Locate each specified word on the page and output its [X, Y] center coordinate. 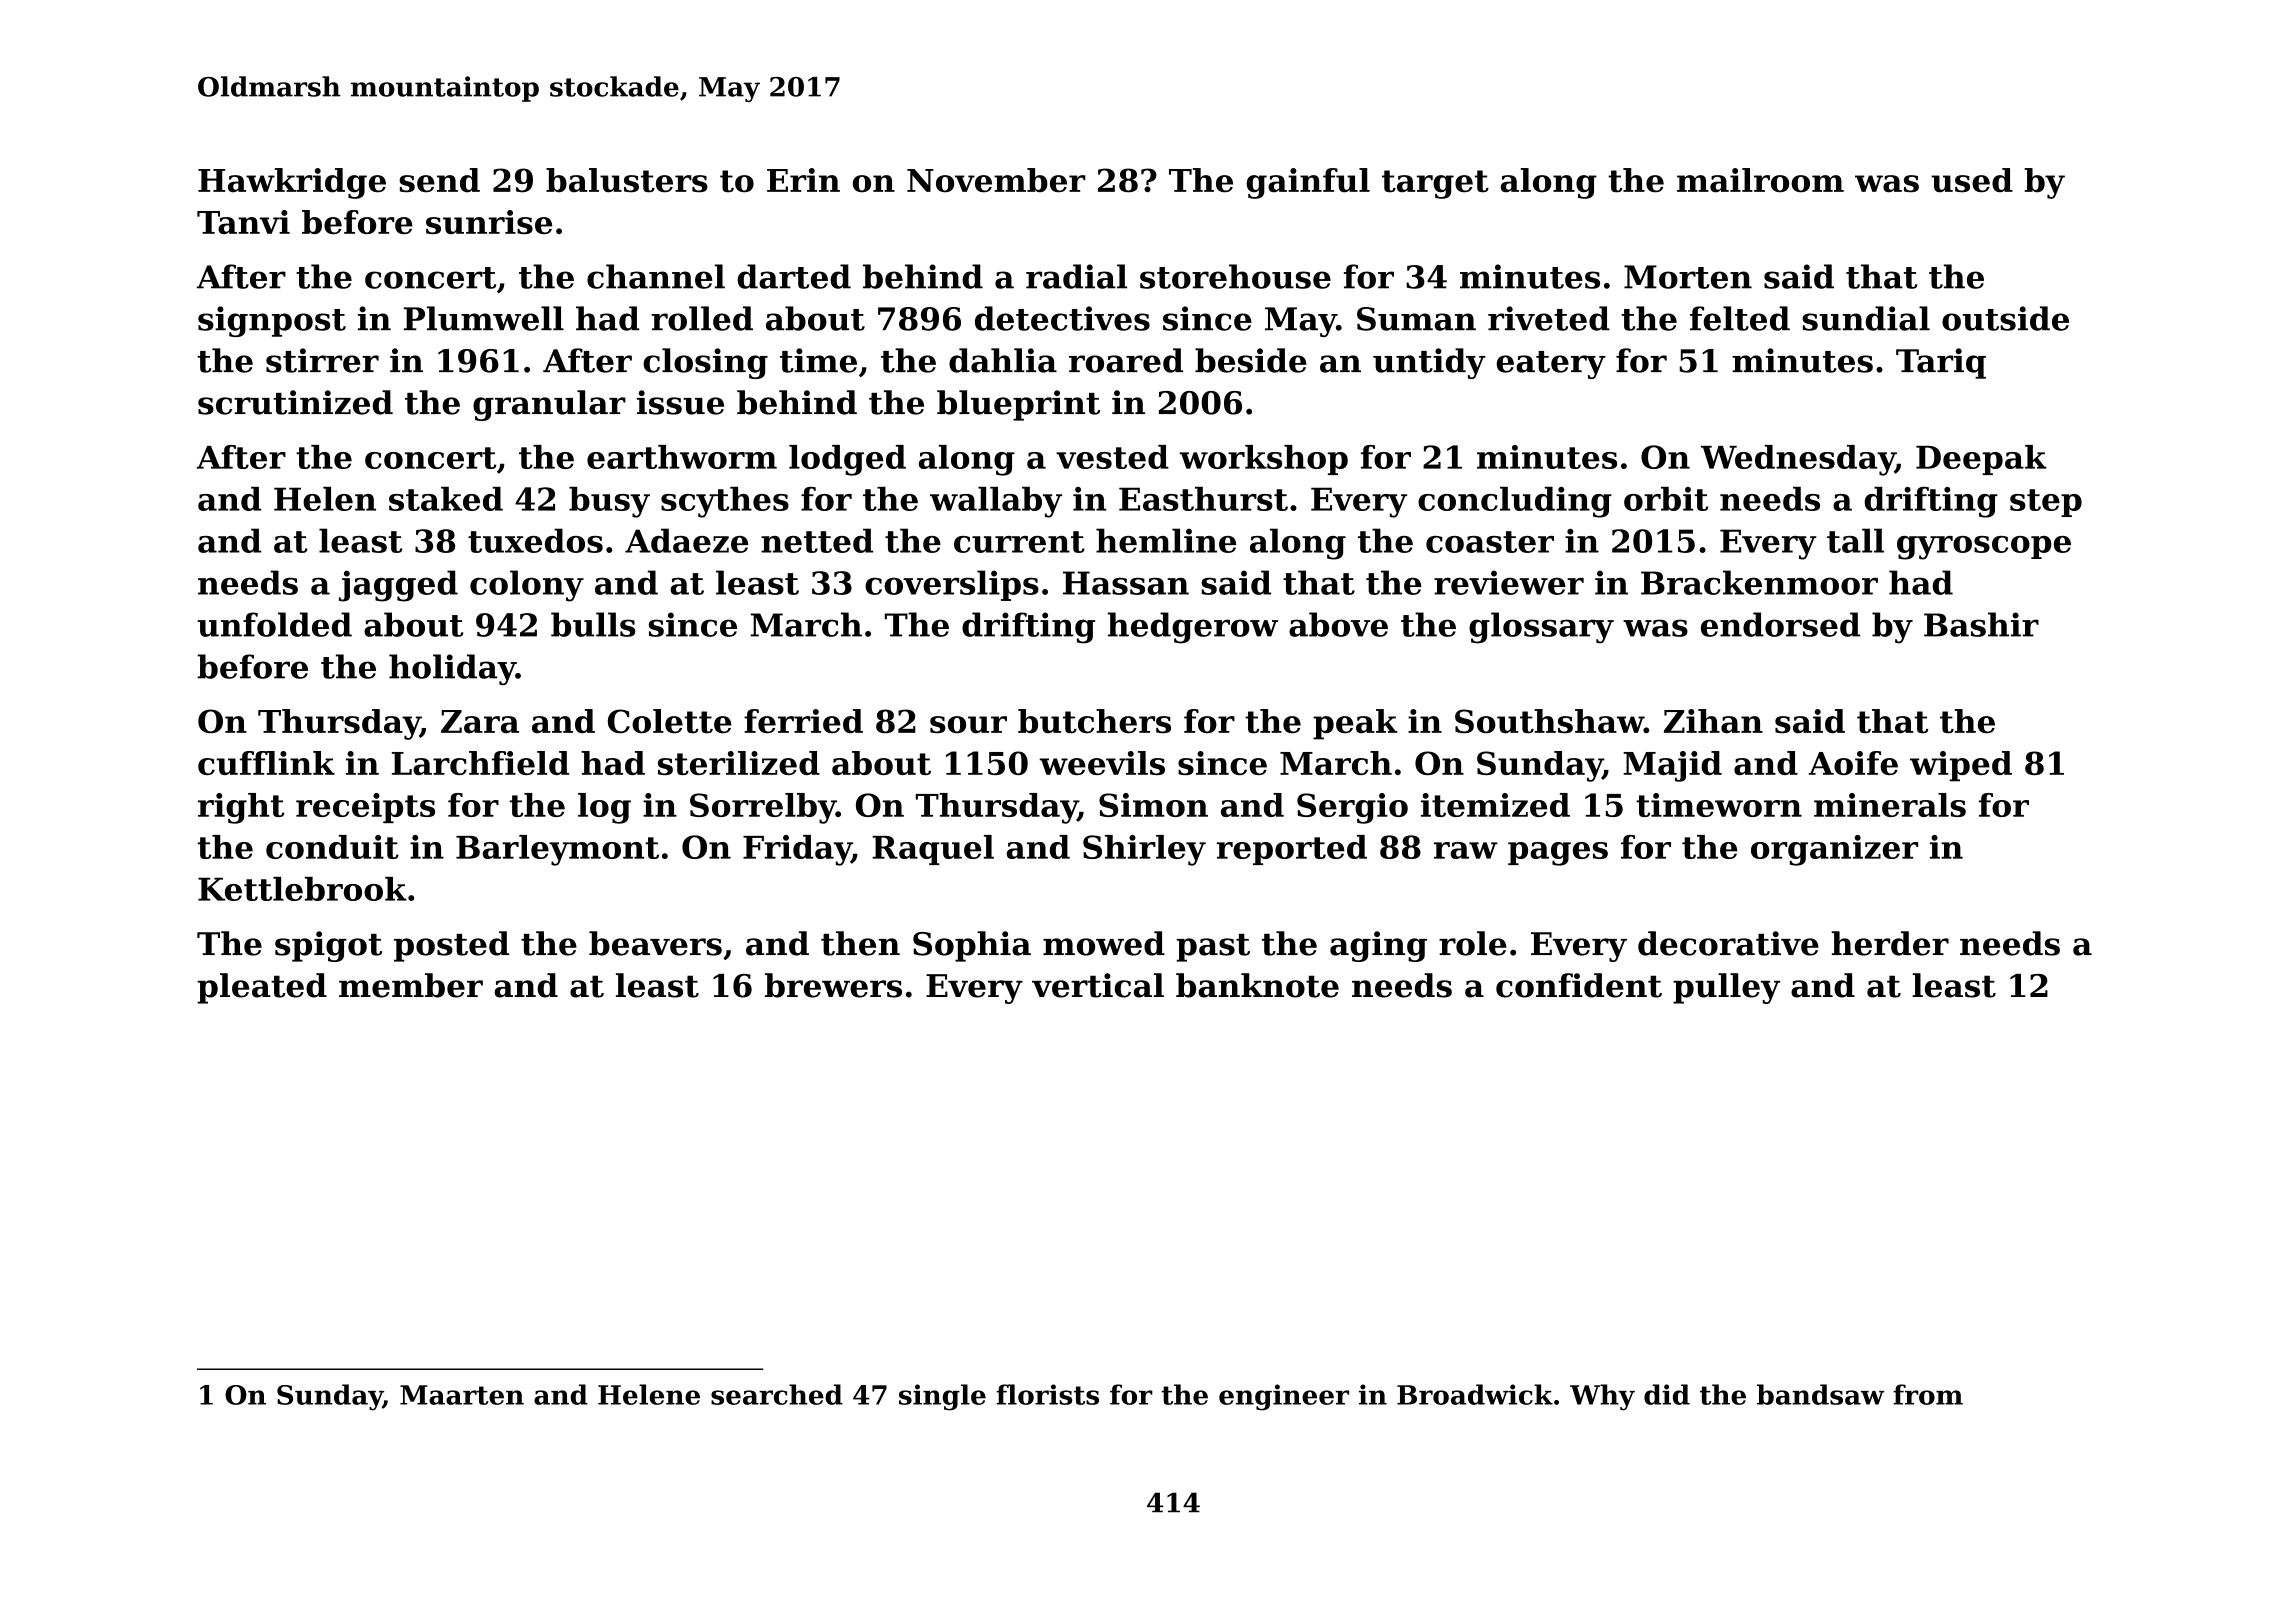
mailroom [1760, 180]
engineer [1284, 1397]
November [996, 180]
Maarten [462, 1395]
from [1928, 1394]
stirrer [322, 360]
